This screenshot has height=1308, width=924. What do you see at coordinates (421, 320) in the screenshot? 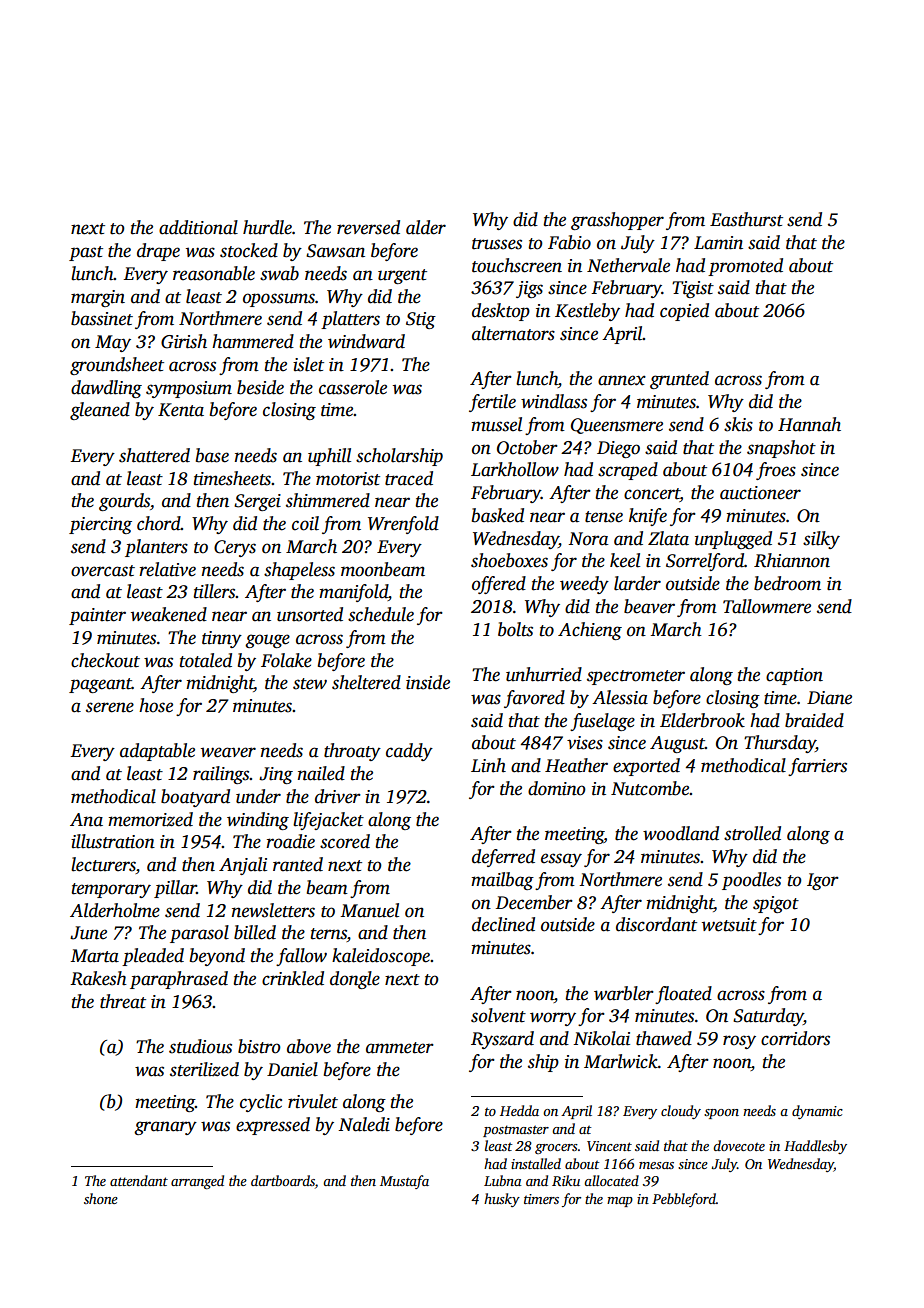
I see `Stig` at bounding box center [421, 320].
